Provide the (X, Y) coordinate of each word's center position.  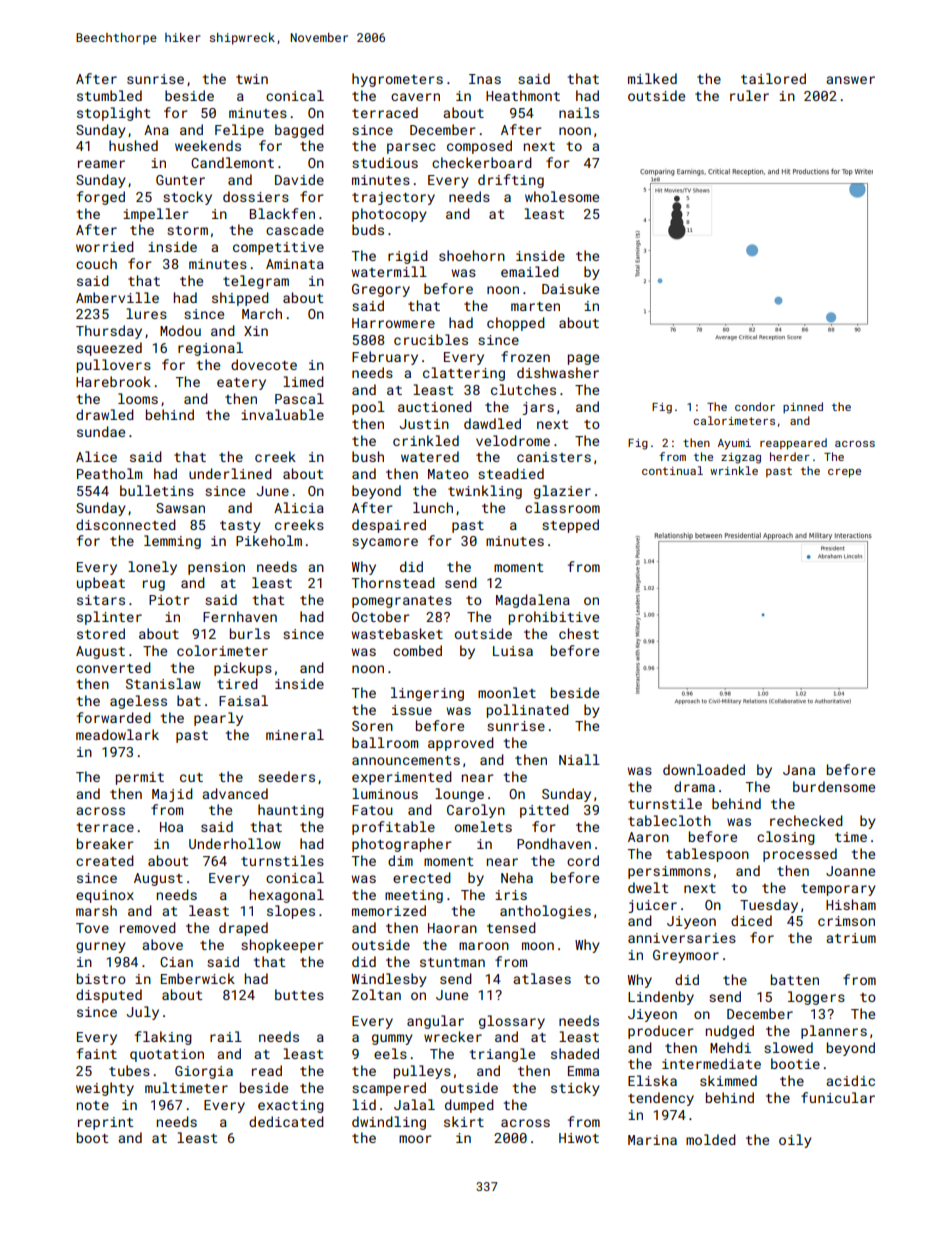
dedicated (286, 1121)
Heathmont (523, 95)
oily (795, 1141)
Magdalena (533, 601)
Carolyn (476, 811)
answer (850, 80)
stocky (187, 198)
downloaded (704, 769)
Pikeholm (269, 540)
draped (243, 929)
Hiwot (579, 1138)
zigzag (741, 458)
